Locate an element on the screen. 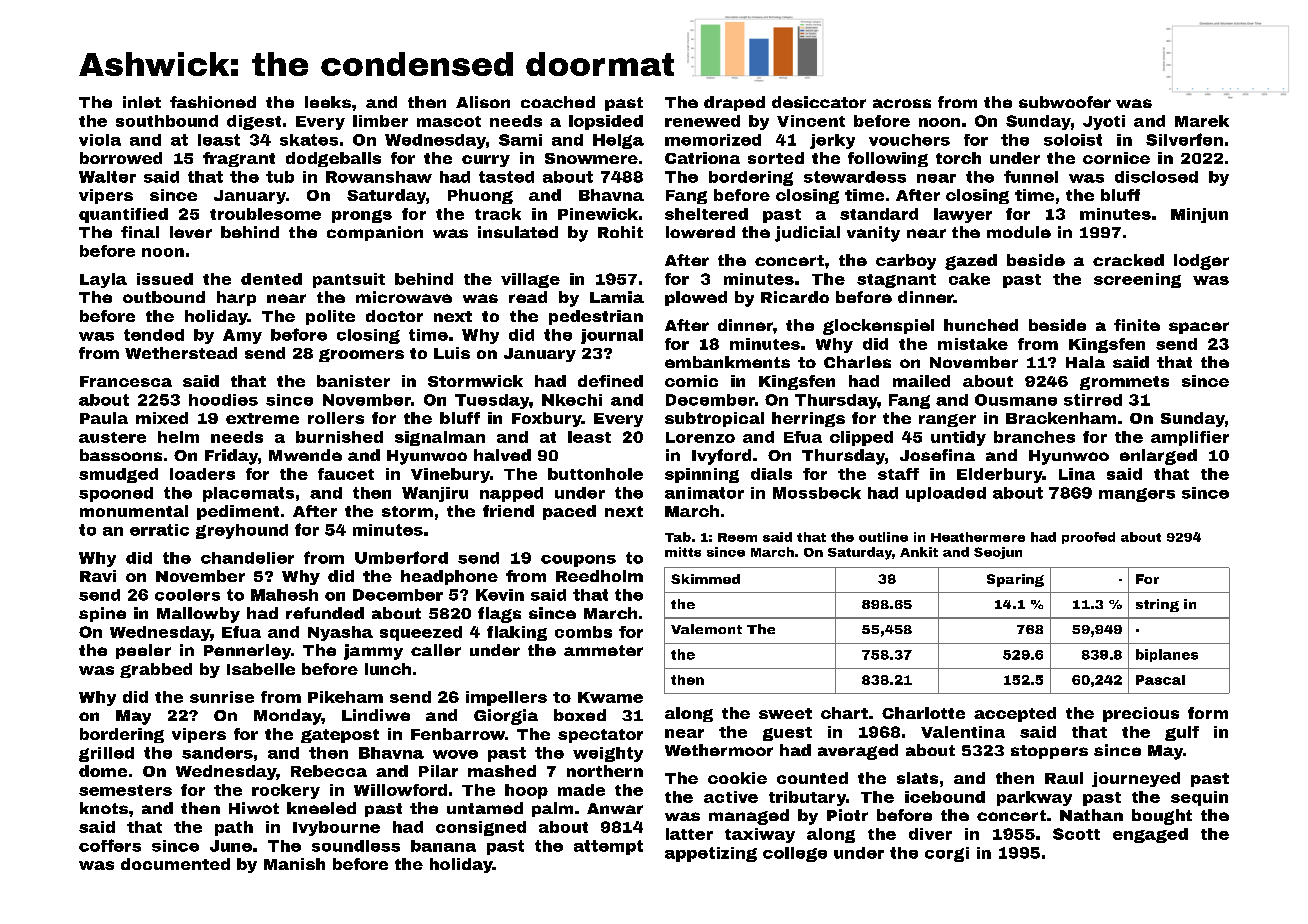 The height and width of the screenshot is (924, 1308). borrowed is located at coordinates (121, 158).
